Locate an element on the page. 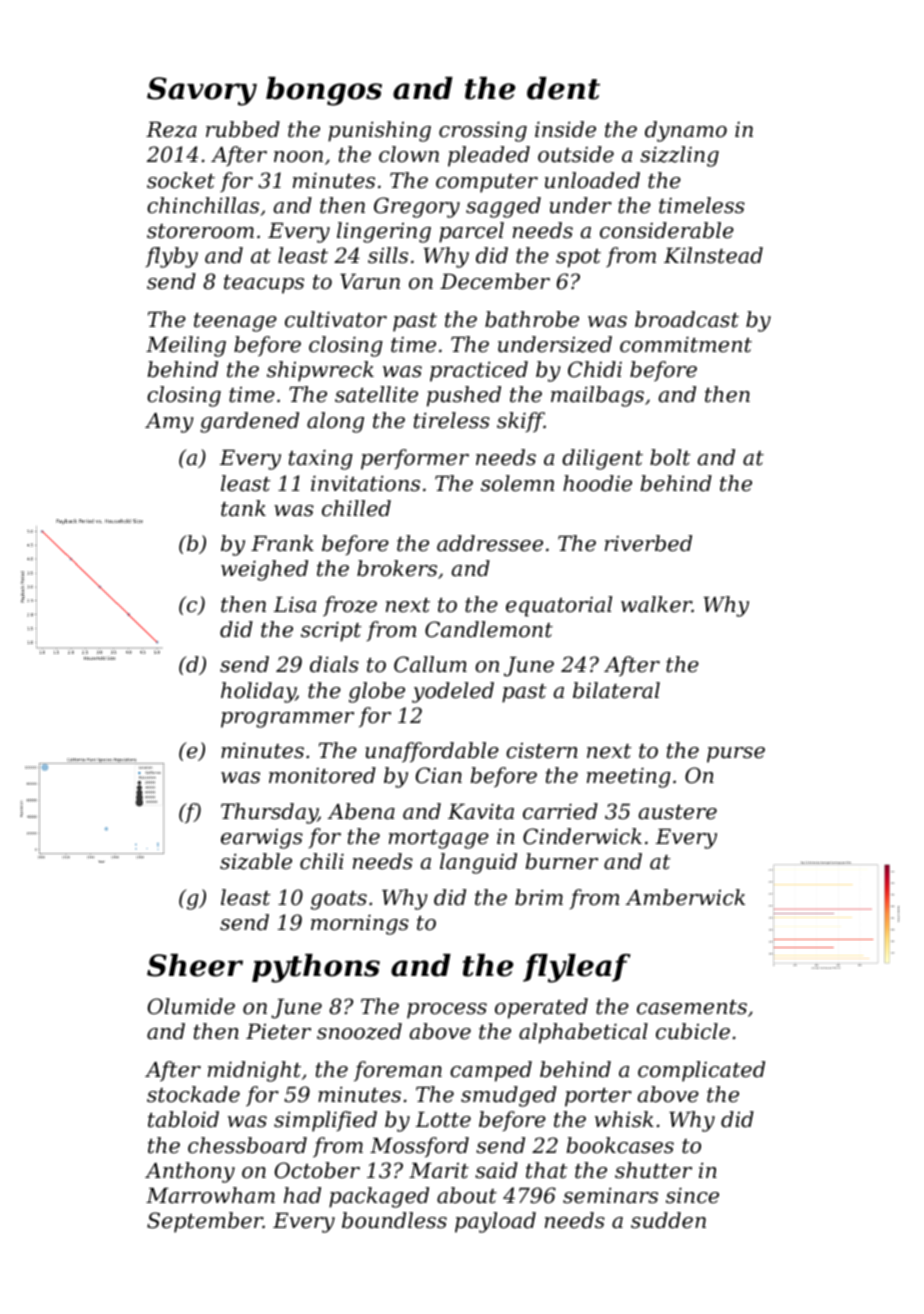 Image resolution: width=924 pixels, height=1314 pixels. holiday is located at coordinates (258, 692).
